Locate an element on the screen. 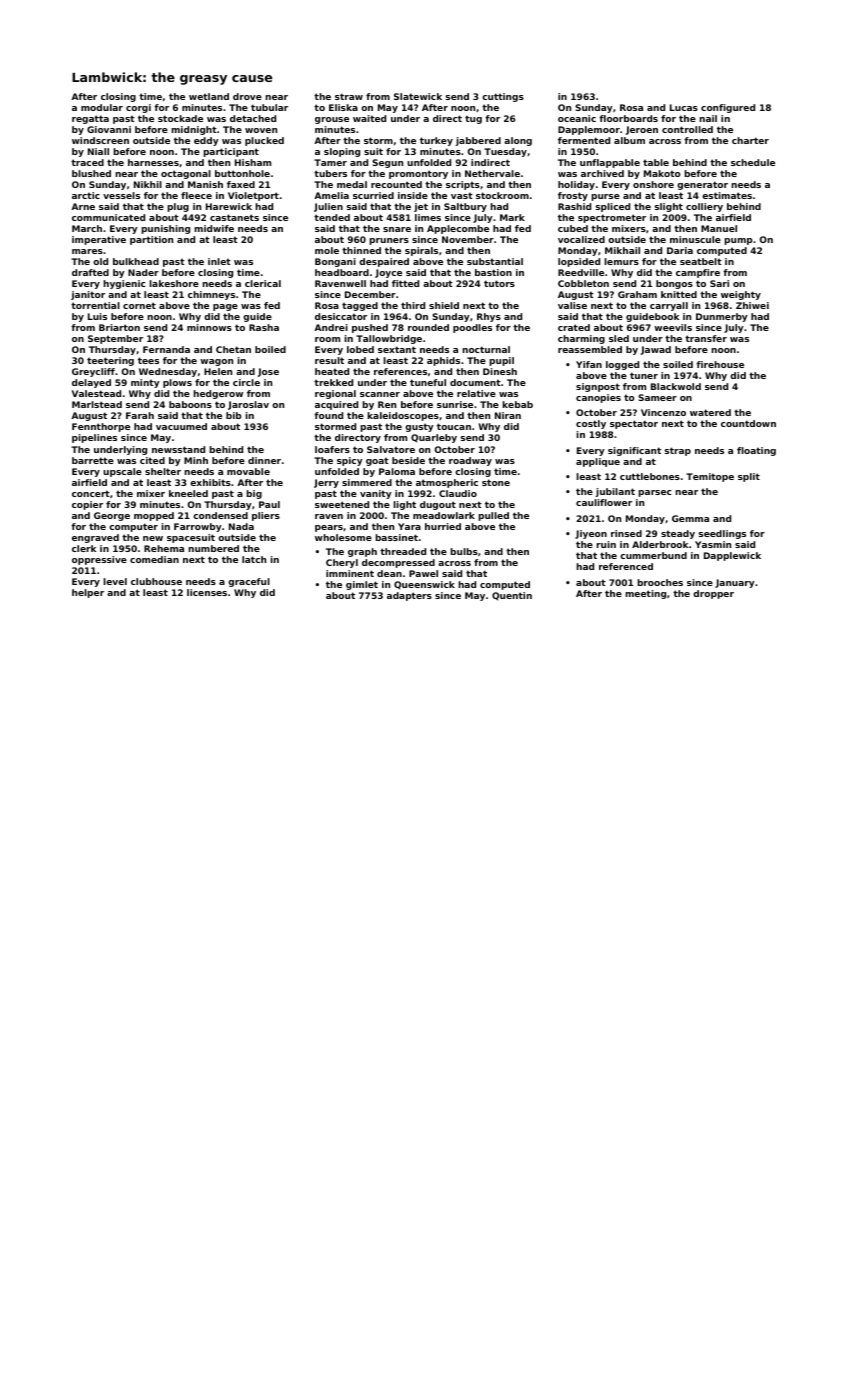 Image resolution: width=849 pixels, height=1400 pixels. oppressive is located at coordinates (99, 560).
